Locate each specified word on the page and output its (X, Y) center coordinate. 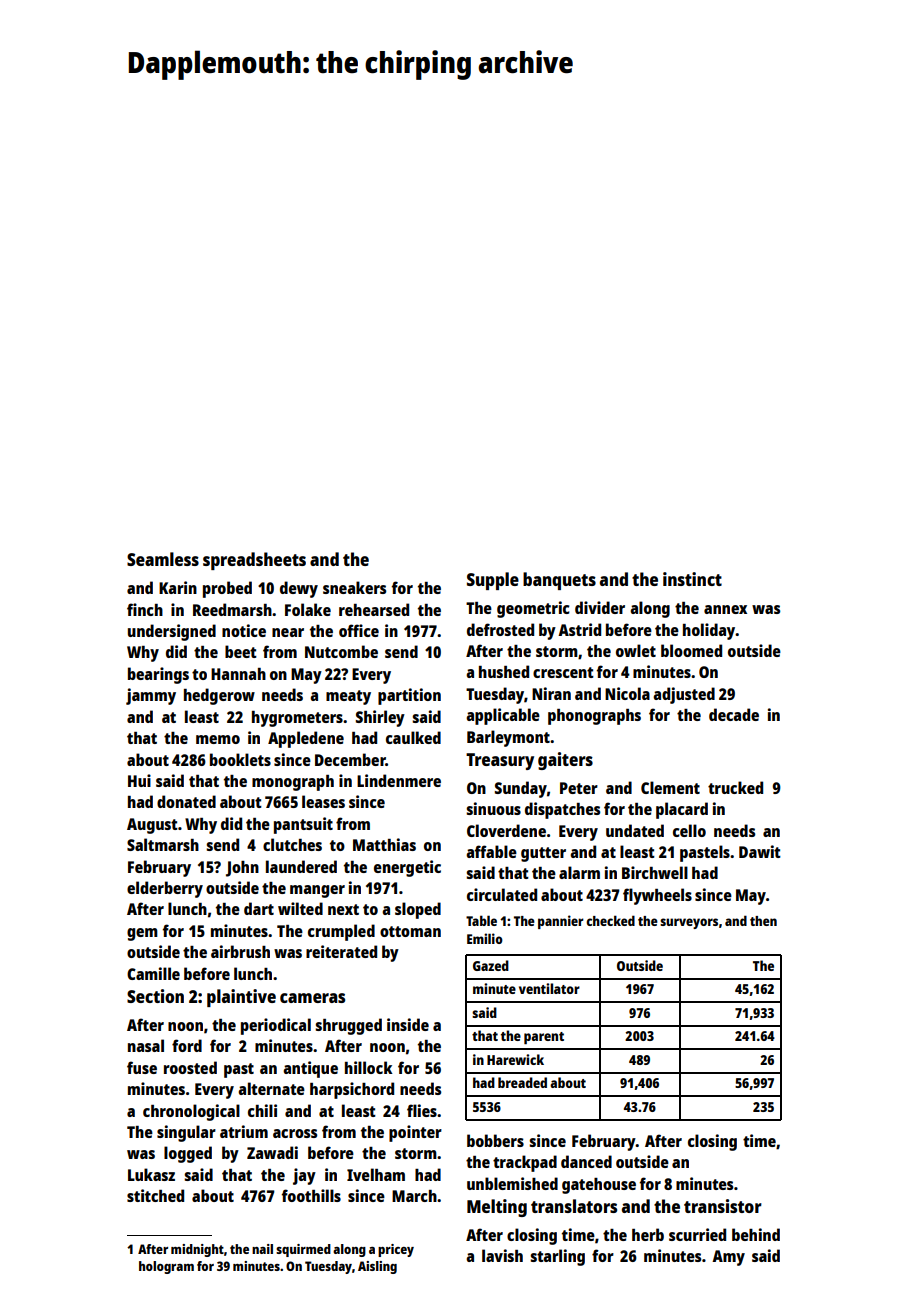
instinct (692, 579)
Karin (178, 587)
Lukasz (151, 1174)
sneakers (354, 587)
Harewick (515, 1059)
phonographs (594, 717)
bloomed (691, 650)
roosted (190, 1067)
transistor (723, 1206)
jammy (151, 696)
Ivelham (376, 1174)
